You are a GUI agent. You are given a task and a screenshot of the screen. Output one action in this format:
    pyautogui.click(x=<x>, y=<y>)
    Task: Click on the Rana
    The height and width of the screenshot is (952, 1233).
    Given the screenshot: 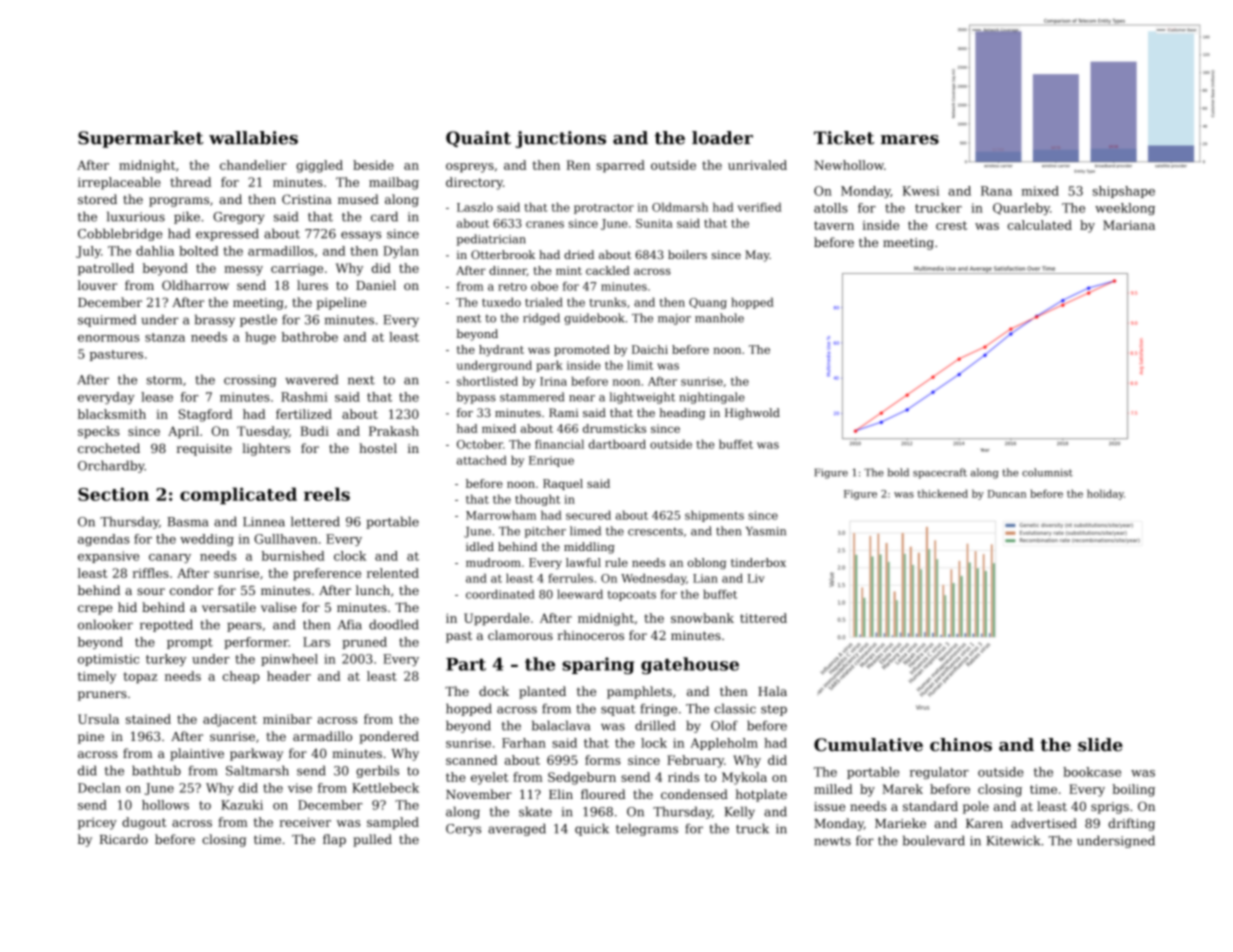 What is the action you would take?
    pyautogui.click(x=996, y=191)
